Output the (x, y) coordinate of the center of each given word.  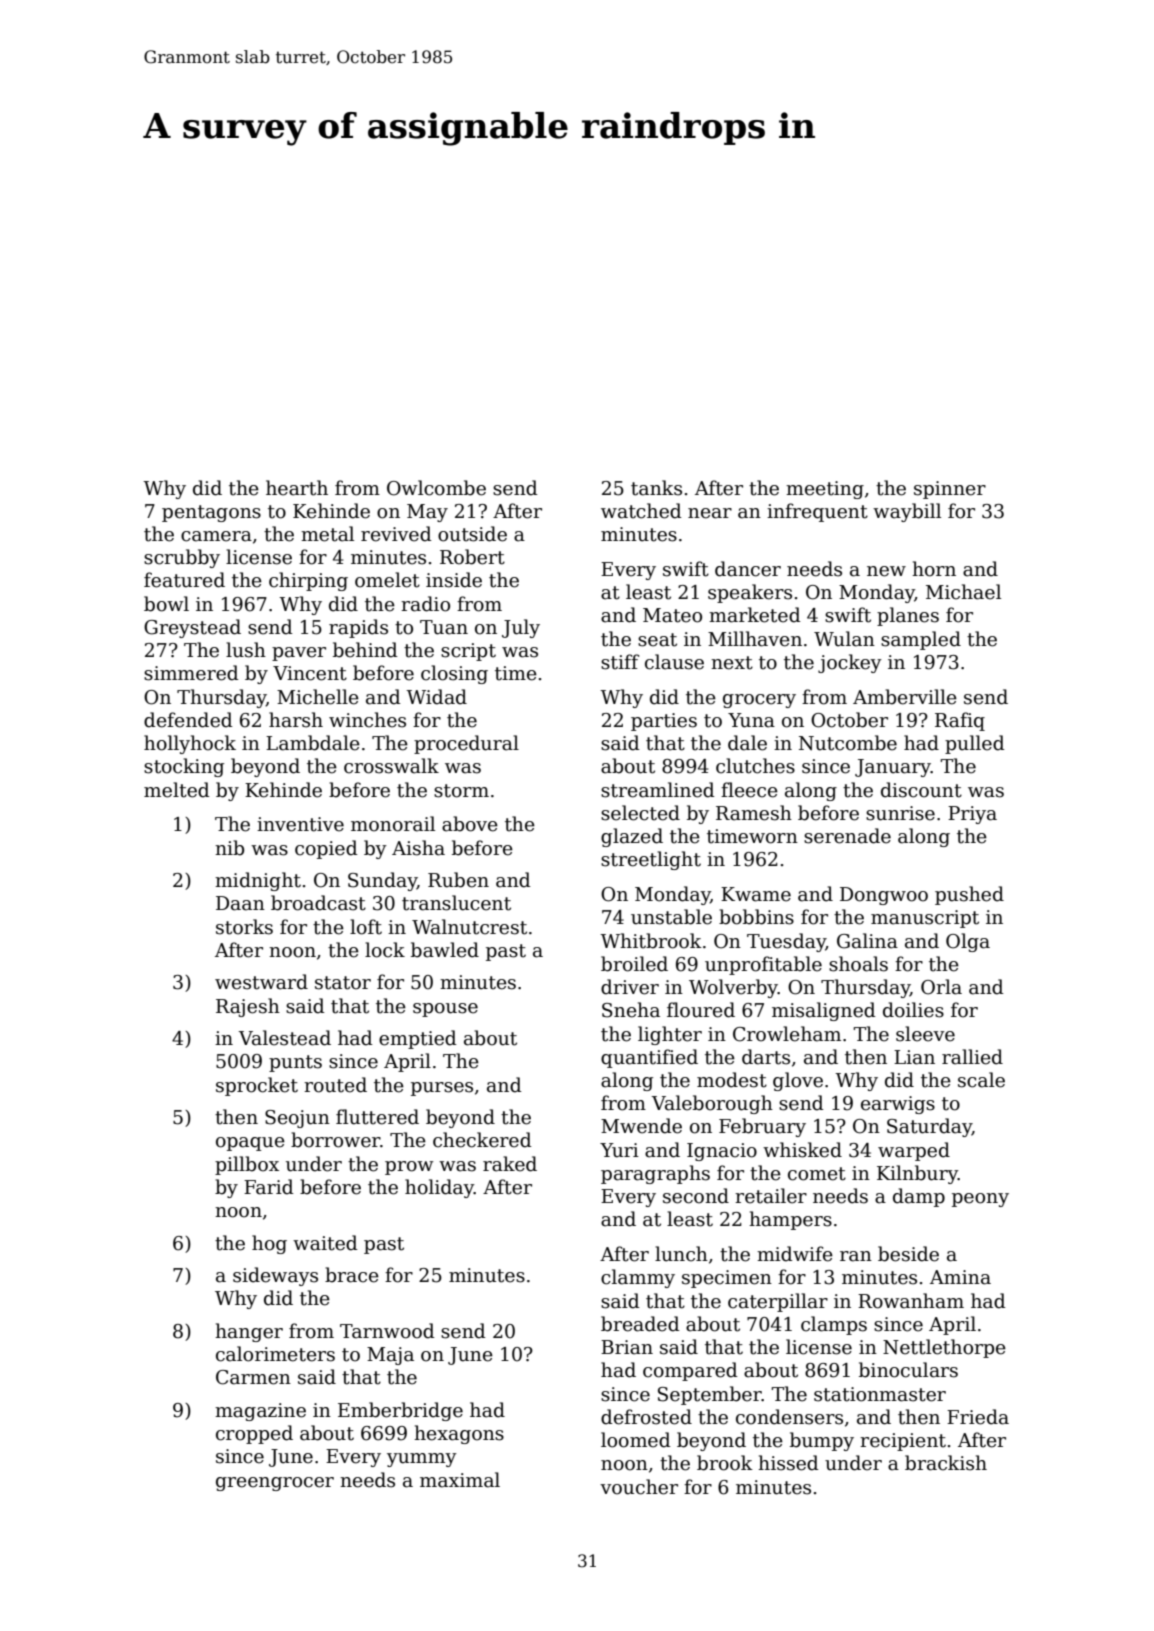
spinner (950, 490)
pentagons (211, 513)
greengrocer (275, 1484)
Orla (941, 987)
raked (510, 1164)
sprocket (257, 1086)
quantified (649, 1058)
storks (244, 927)
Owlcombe (436, 488)
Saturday (929, 1127)
